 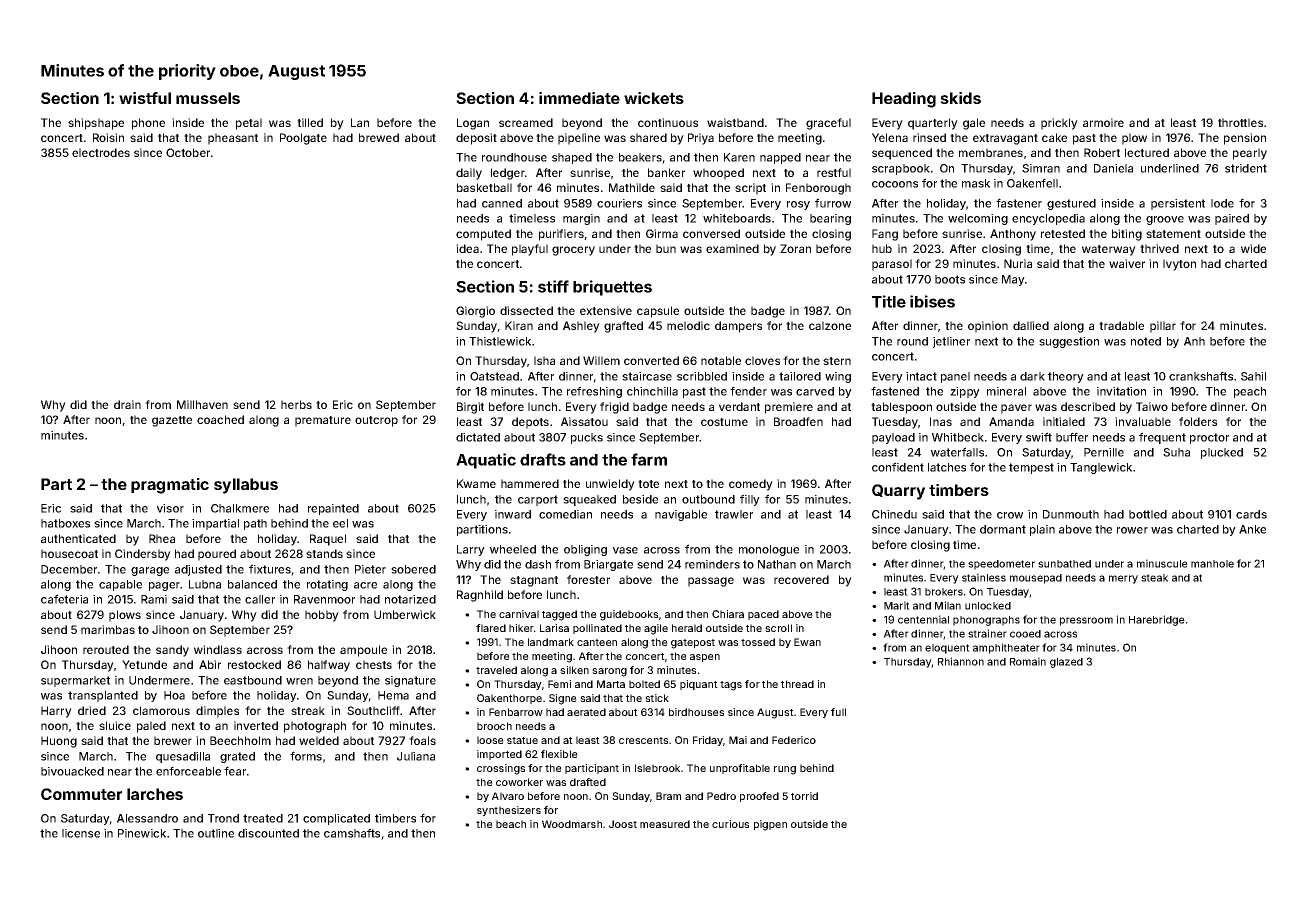 I want to click on wren, so click(x=299, y=681).
